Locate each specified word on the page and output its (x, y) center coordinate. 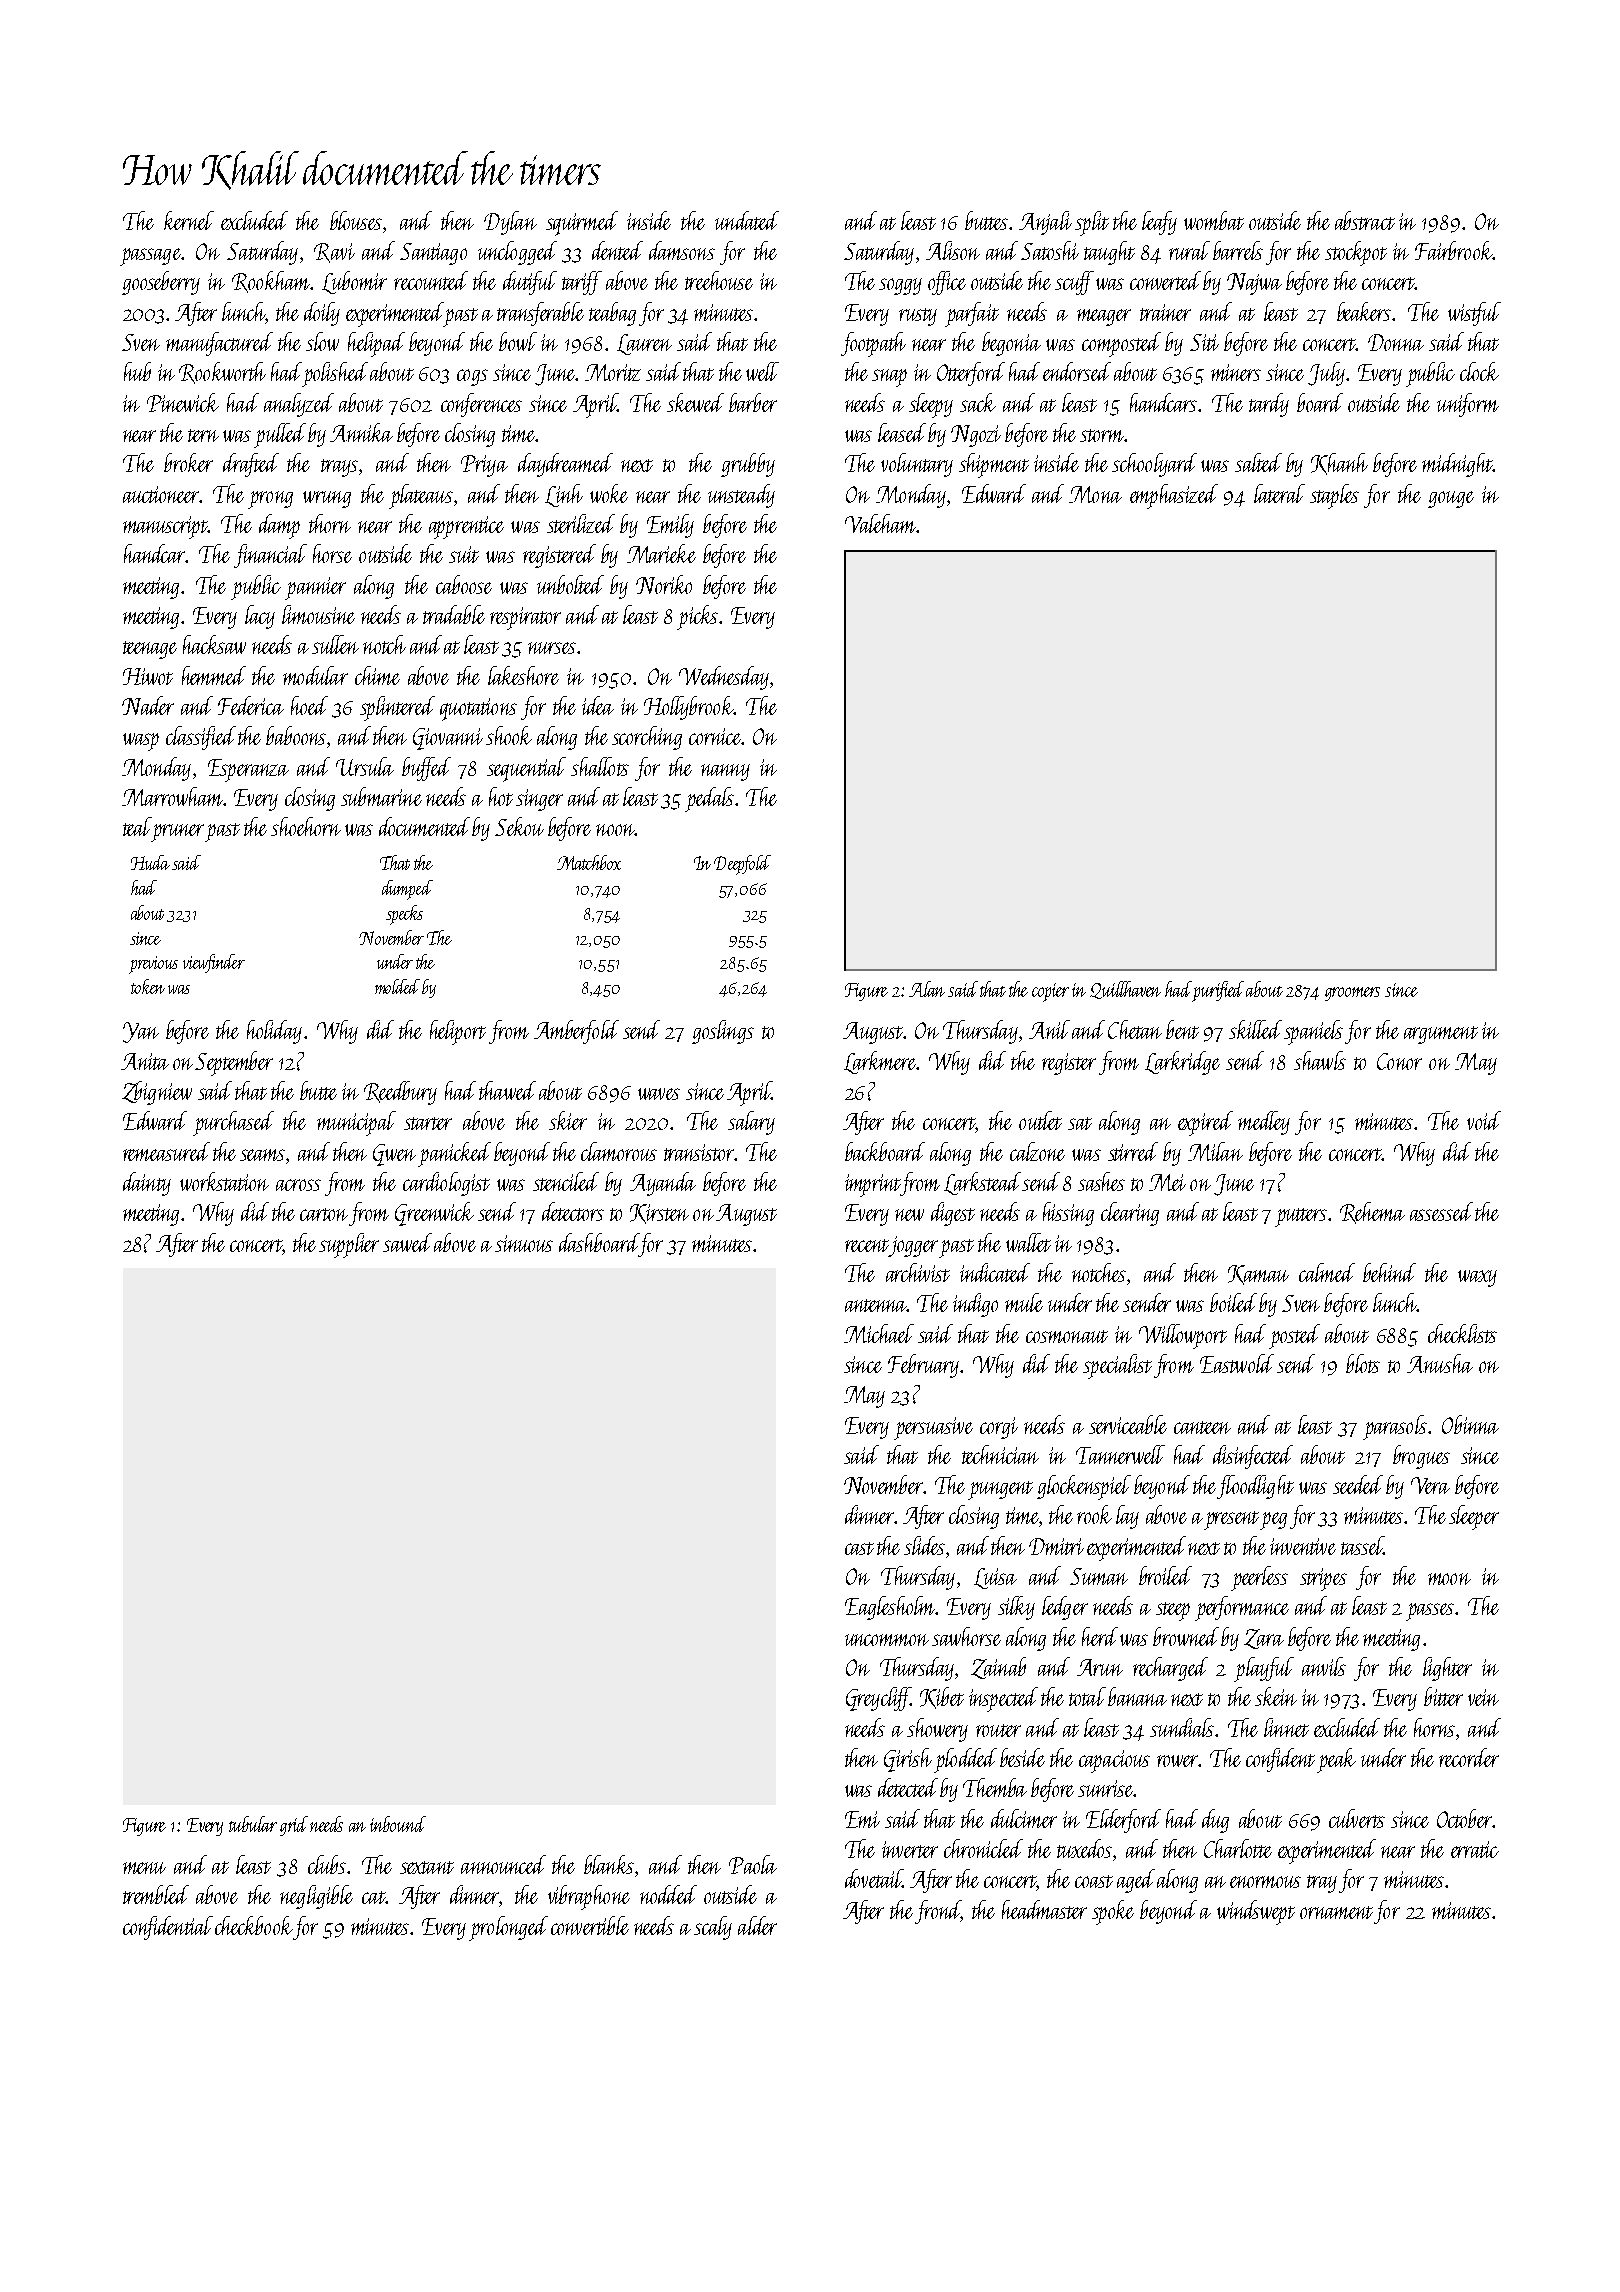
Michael (879, 1333)
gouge (1451, 499)
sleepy (931, 405)
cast (859, 1548)
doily (322, 314)
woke (609, 493)
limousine (318, 614)
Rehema (1372, 1213)
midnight (1457, 465)
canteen (1202, 1427)
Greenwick (434, 1214)
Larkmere (880, 1062)
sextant (427, 1867)
